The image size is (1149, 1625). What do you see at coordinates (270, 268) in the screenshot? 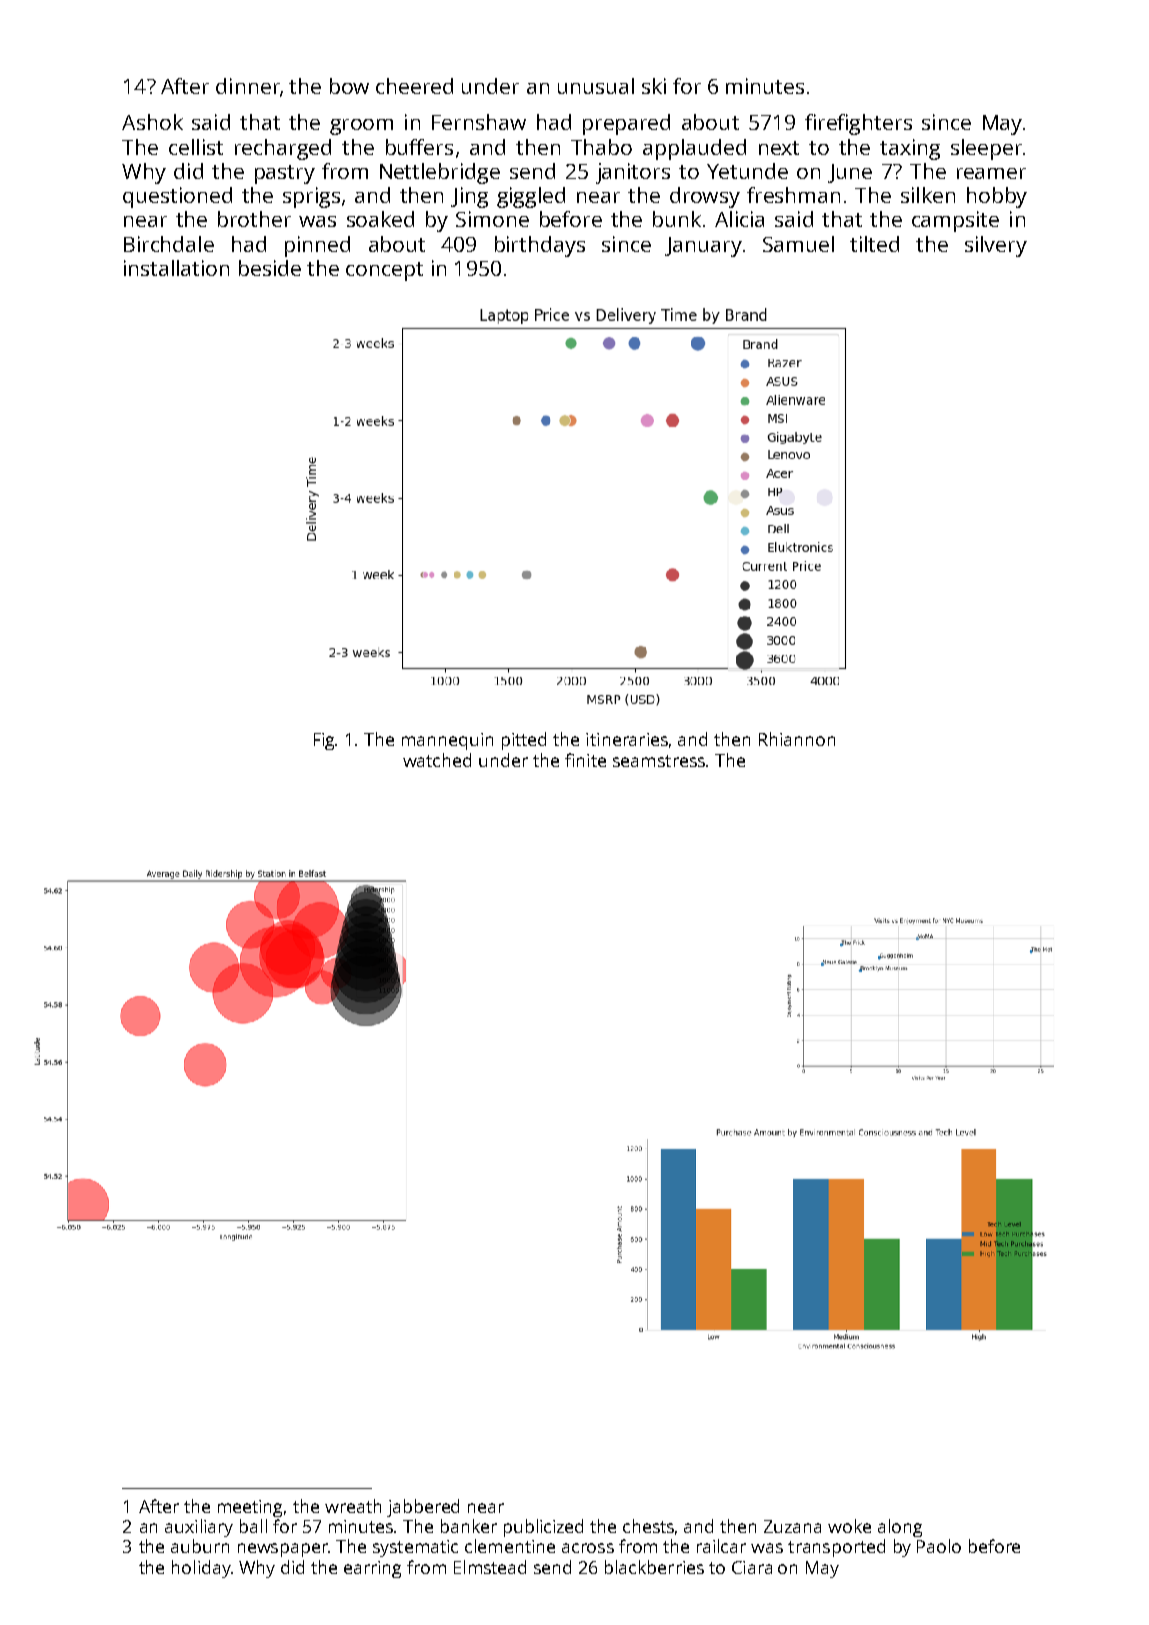
I see `beside` at bounding box center [270, 268].
